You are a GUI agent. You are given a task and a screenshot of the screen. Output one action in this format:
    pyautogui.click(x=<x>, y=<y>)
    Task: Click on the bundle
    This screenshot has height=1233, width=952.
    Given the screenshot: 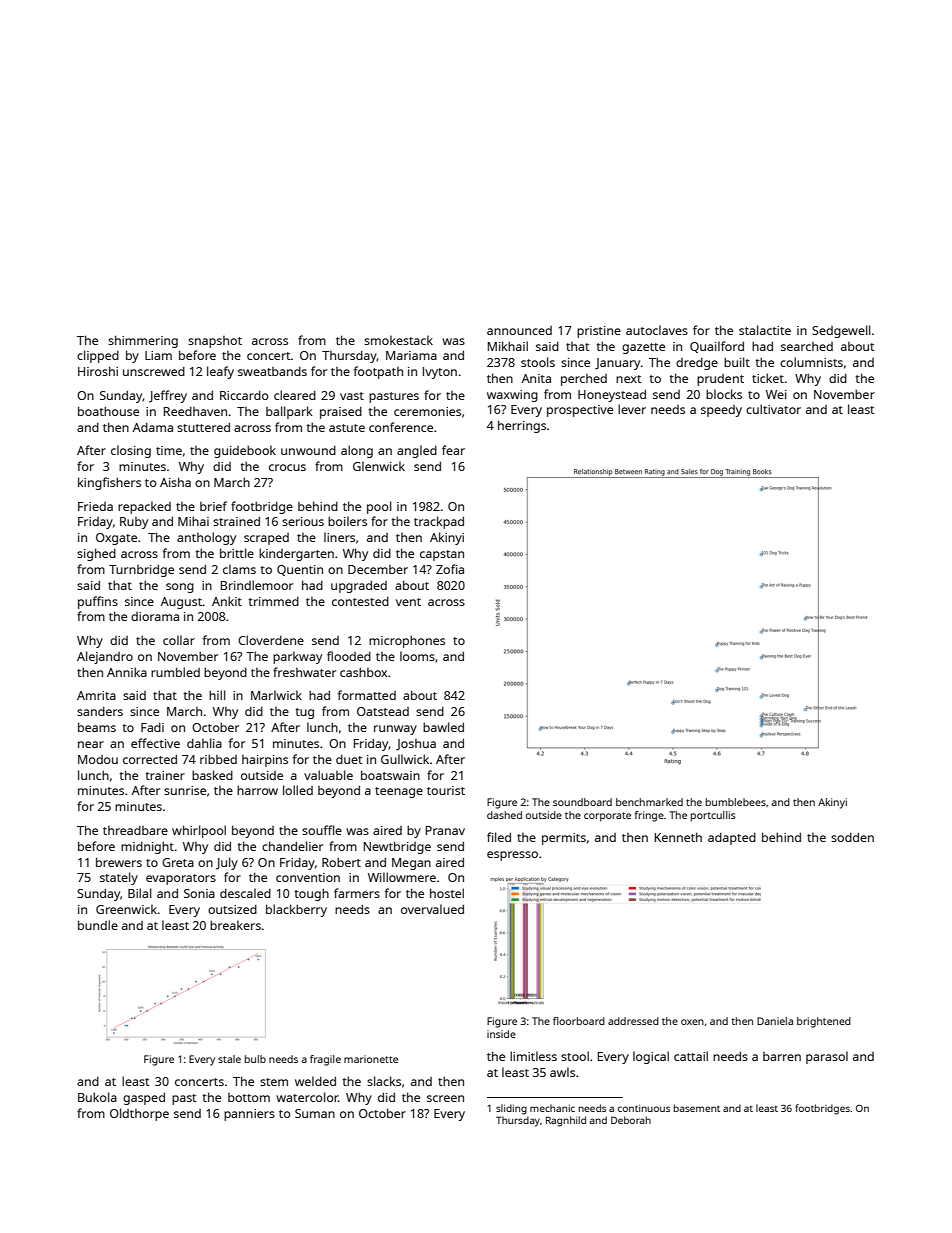 What is the action you would take?
    pyautogui.click(x=98, y=925)
